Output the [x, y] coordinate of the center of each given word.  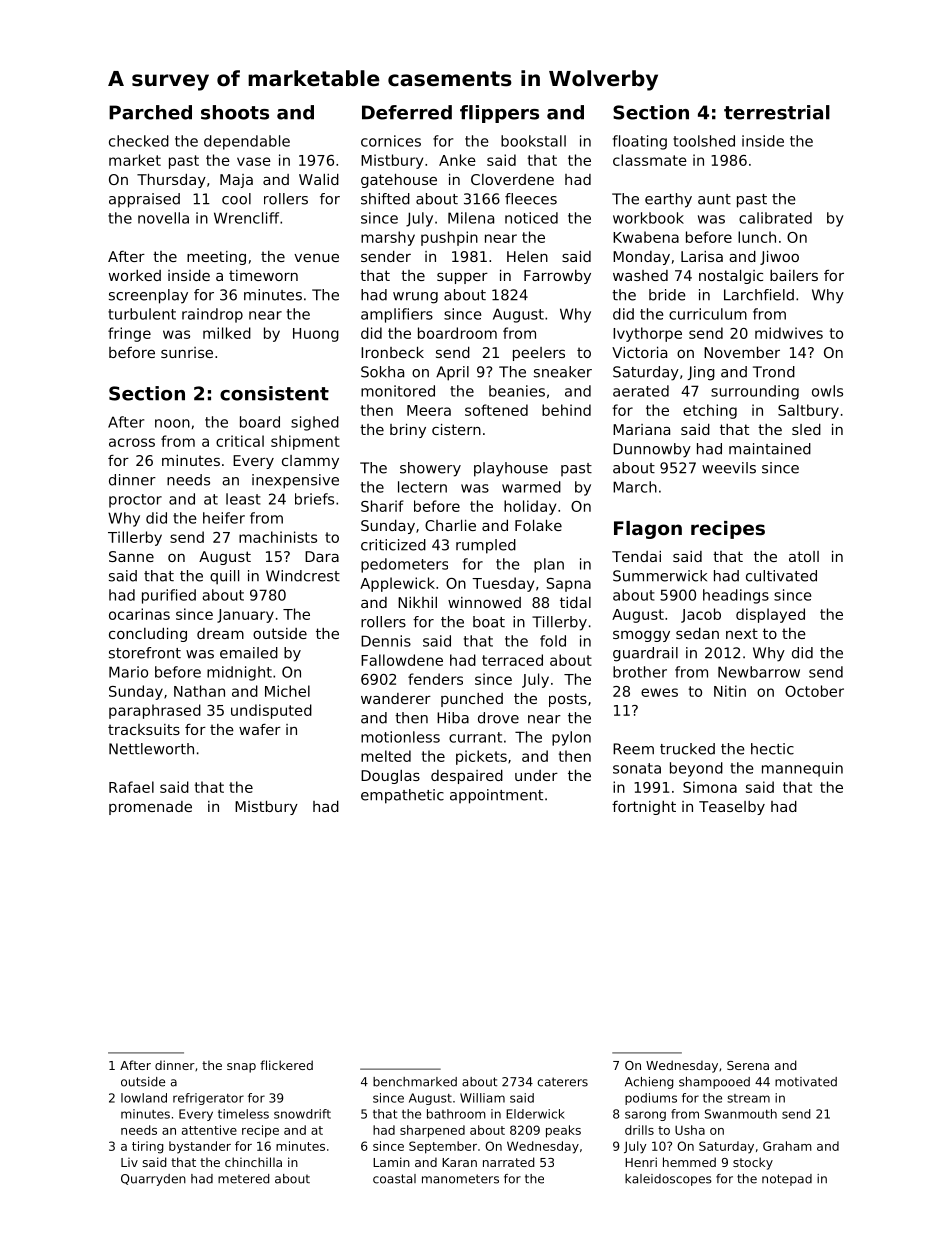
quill [224, 577]
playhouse [511, 469]
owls [827, 391]
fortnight [644, 808]
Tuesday [503, 584]
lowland [144, 1098]
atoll [804, 556]
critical [240, 441]
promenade [150, 808]
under [536, 775]
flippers [499, 114]
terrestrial [777, 112]
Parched [150, 112]
